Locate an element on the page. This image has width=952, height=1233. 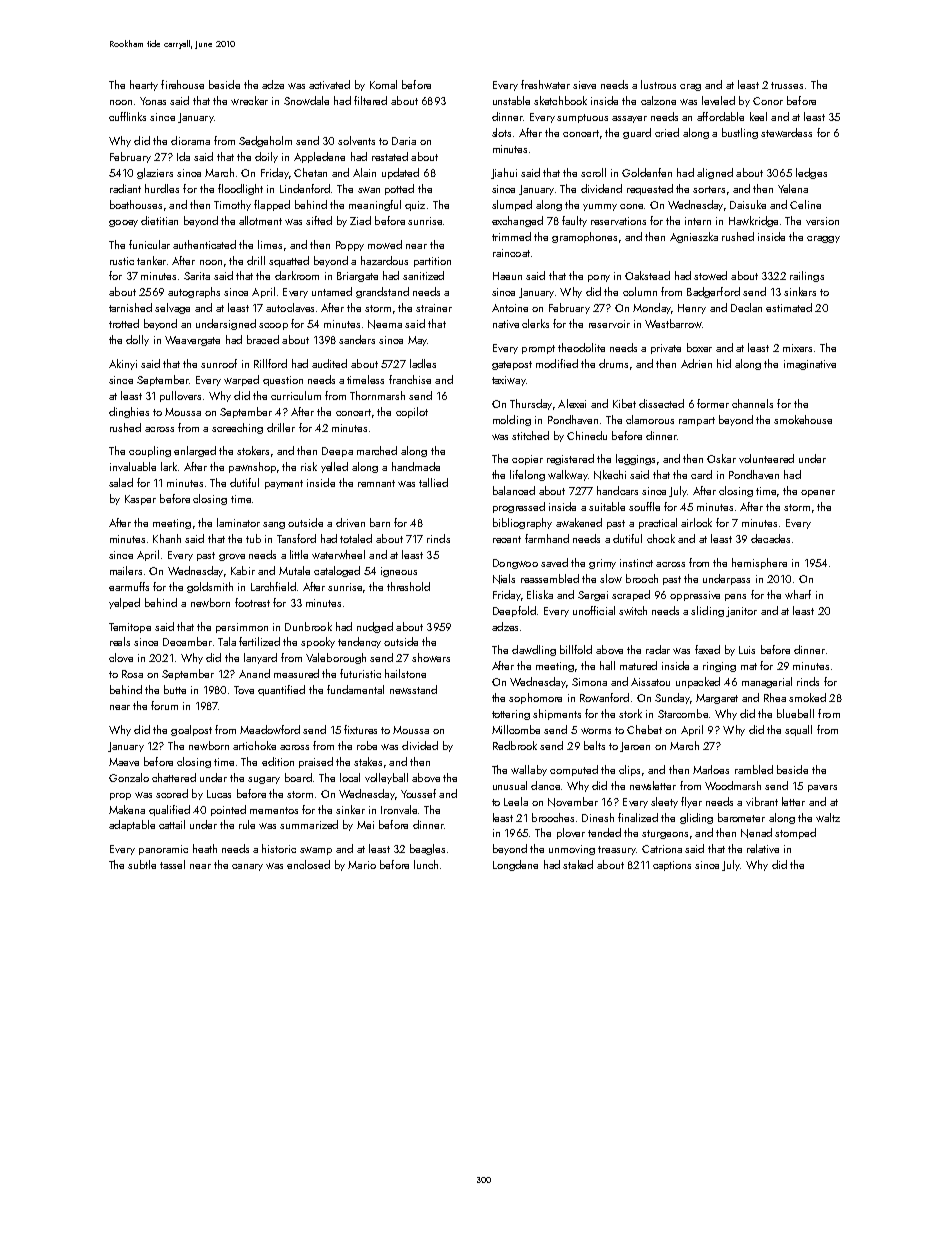
canary is located at coordinates (247, 867).
